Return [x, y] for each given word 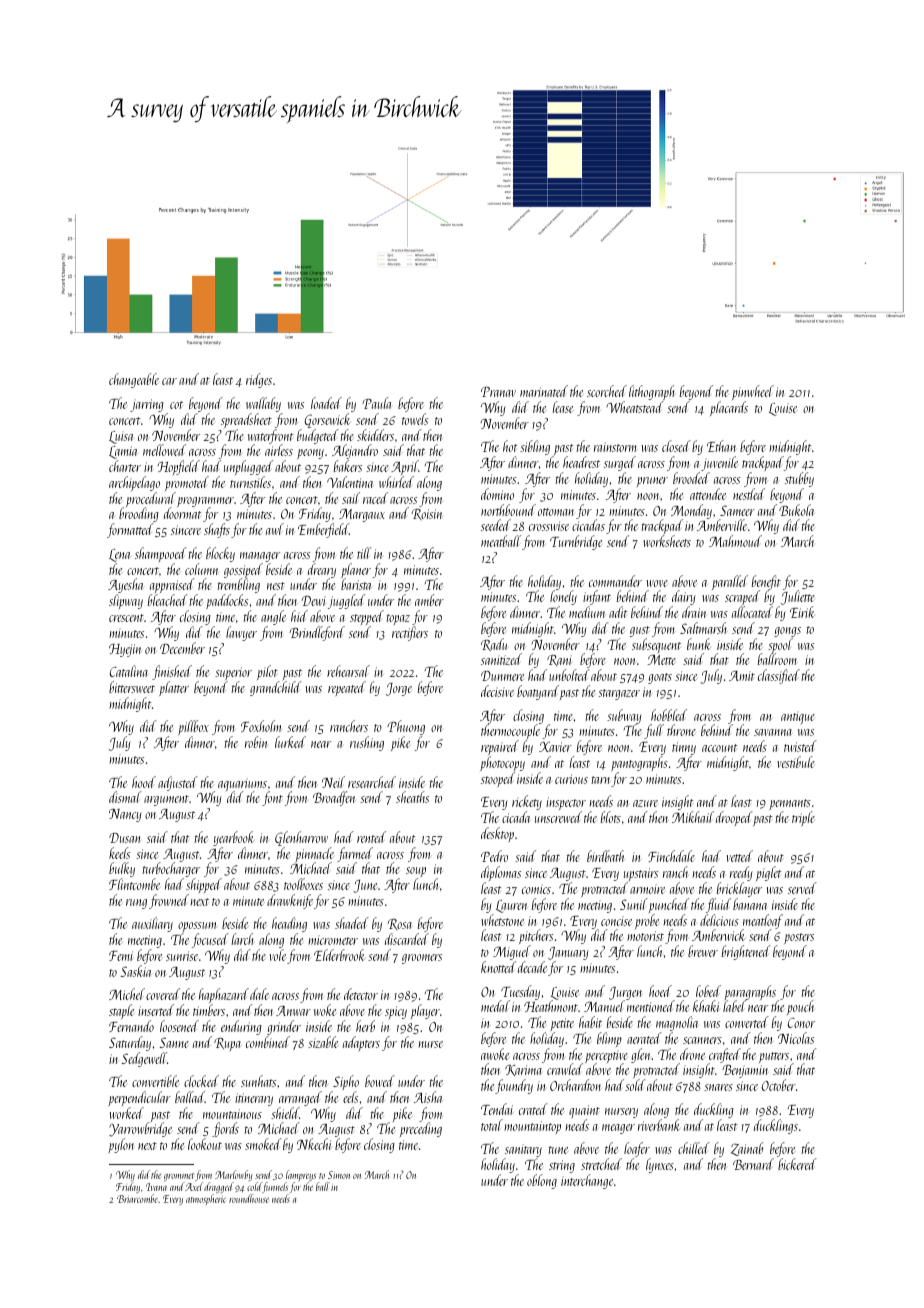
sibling [535, 447]
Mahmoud [735, 541]
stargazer [619, 694]
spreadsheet [246, 420]
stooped [498, 779]
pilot [268, 673]
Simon [339, 1175]
